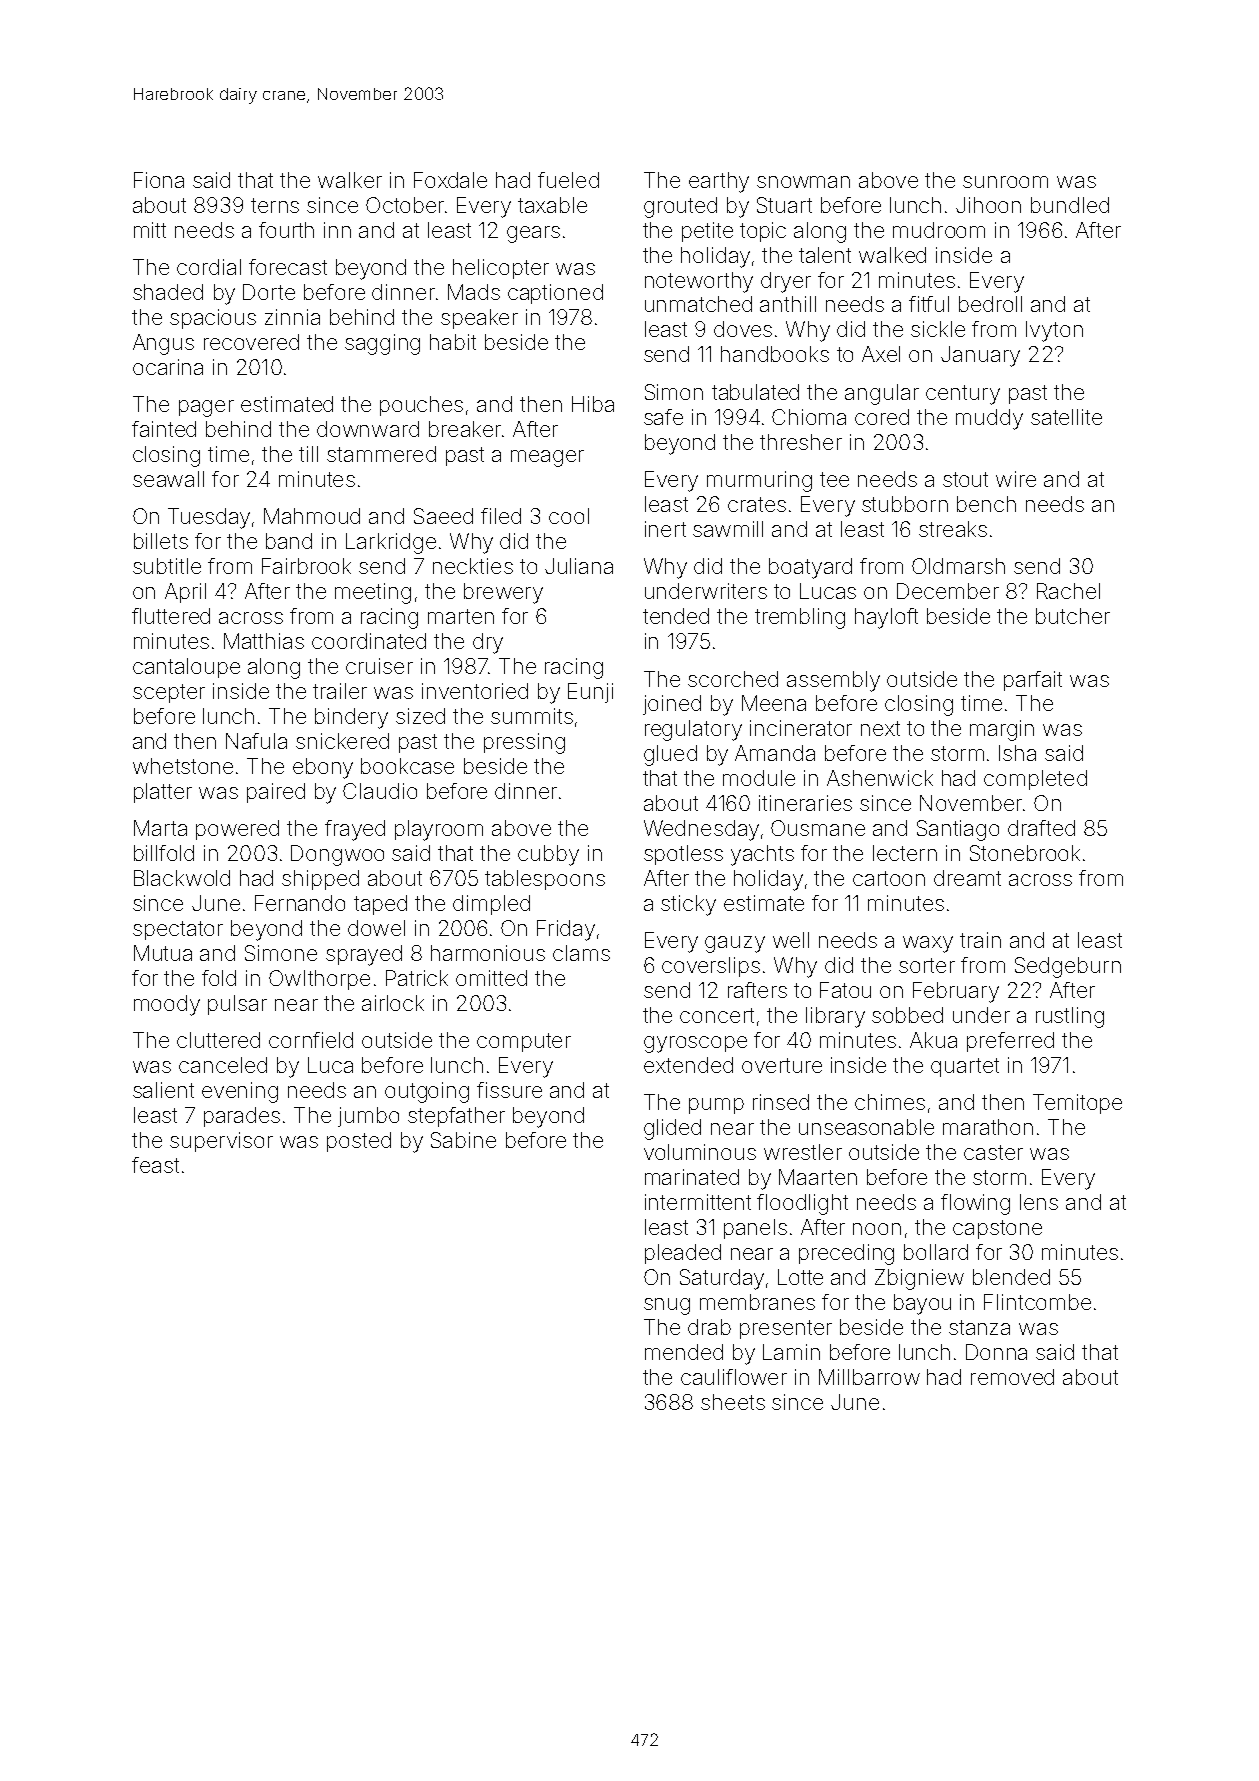 The width and height of the screenshot is (1259, 1781). What do you see at coordinates (1068, 591) in the screenshot?
I see `Rachel` at bounding box center [1068, 591].
